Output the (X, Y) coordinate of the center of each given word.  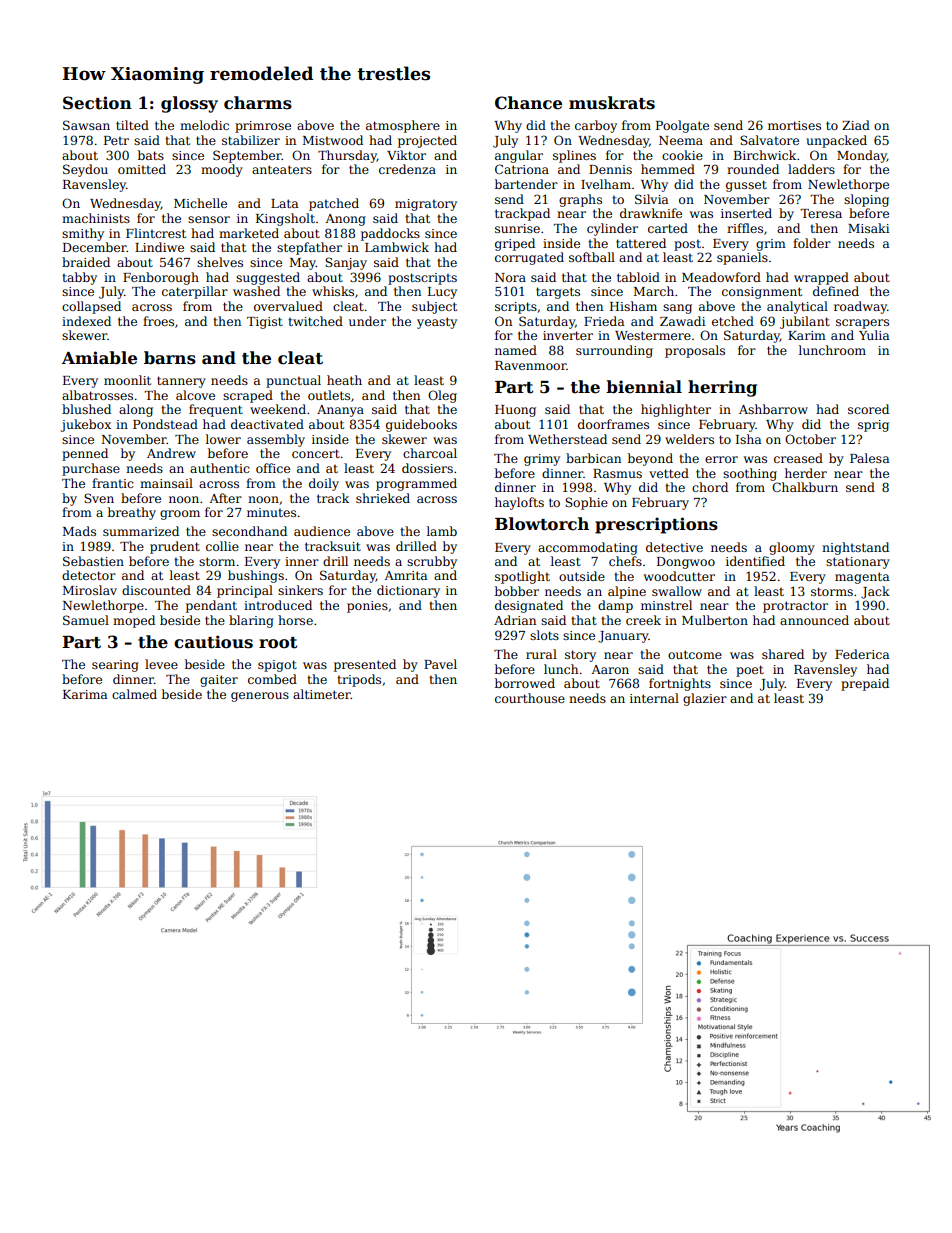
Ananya (340, 411)
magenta (862, 578)
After (225, 498)
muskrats (612, 103)
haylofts (519, 503)
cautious (213, 642)
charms (258, 103)
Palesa (870, 458)
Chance (528, 103)
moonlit (127, 380)
